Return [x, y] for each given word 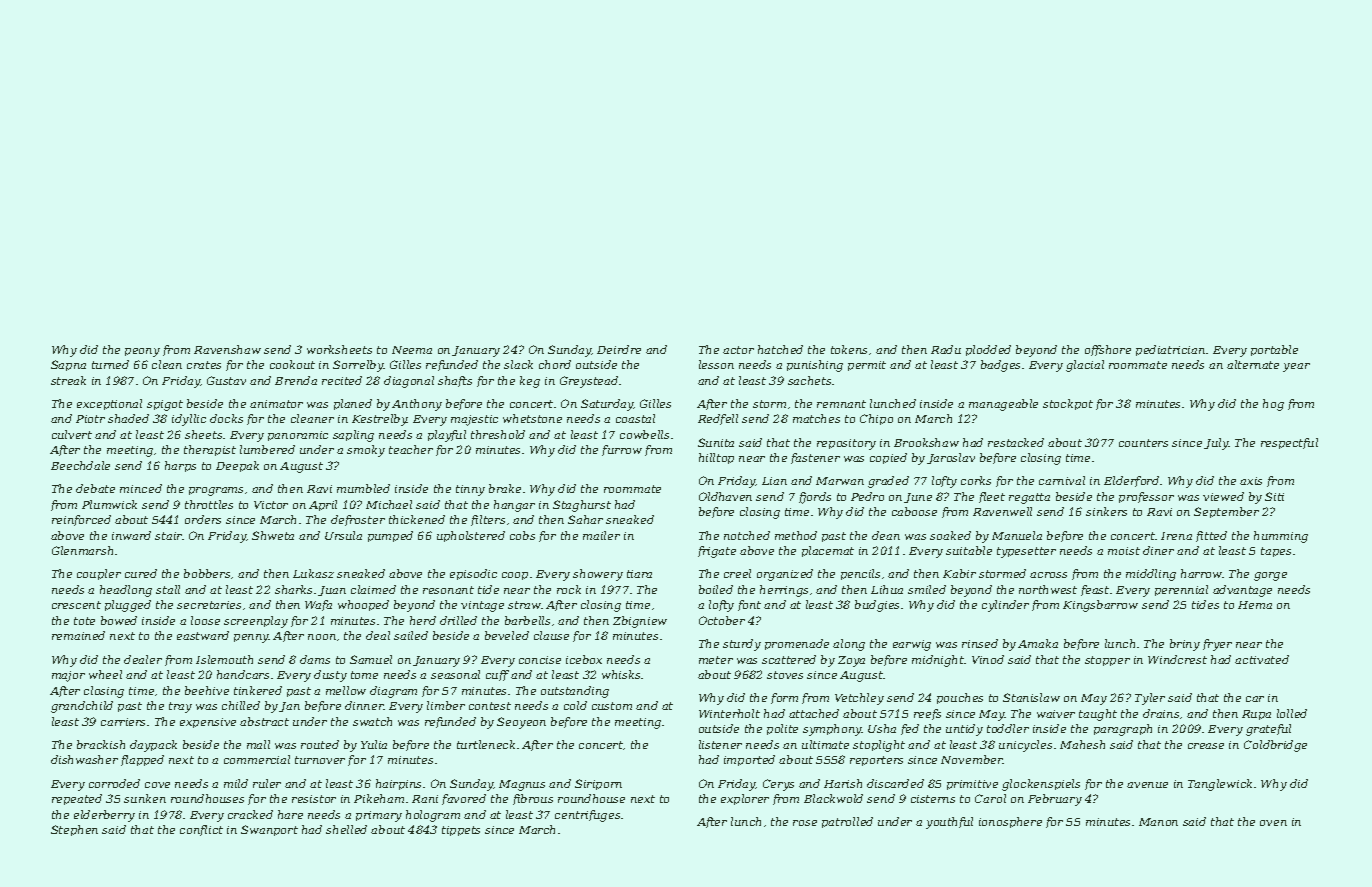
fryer [1217, 645]
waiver [1056, 714]
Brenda [296, 380]
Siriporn [598, 784]
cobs [522, 535]
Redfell [718, 419]
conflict [201, 830]
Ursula [343, 535]
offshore [1108, 350]
